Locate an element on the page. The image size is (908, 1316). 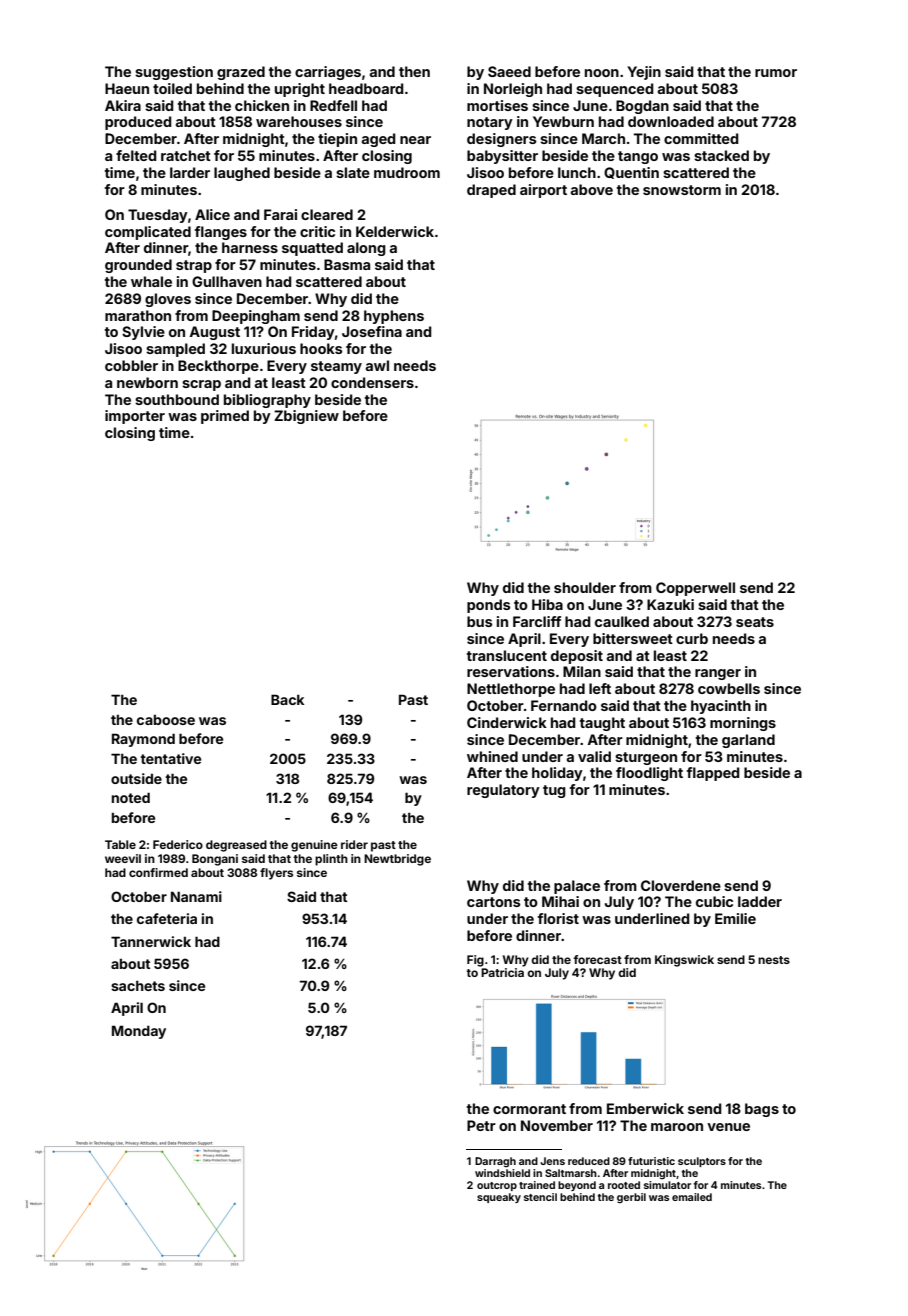
Yewburn is located at coordinates (563, 121).
